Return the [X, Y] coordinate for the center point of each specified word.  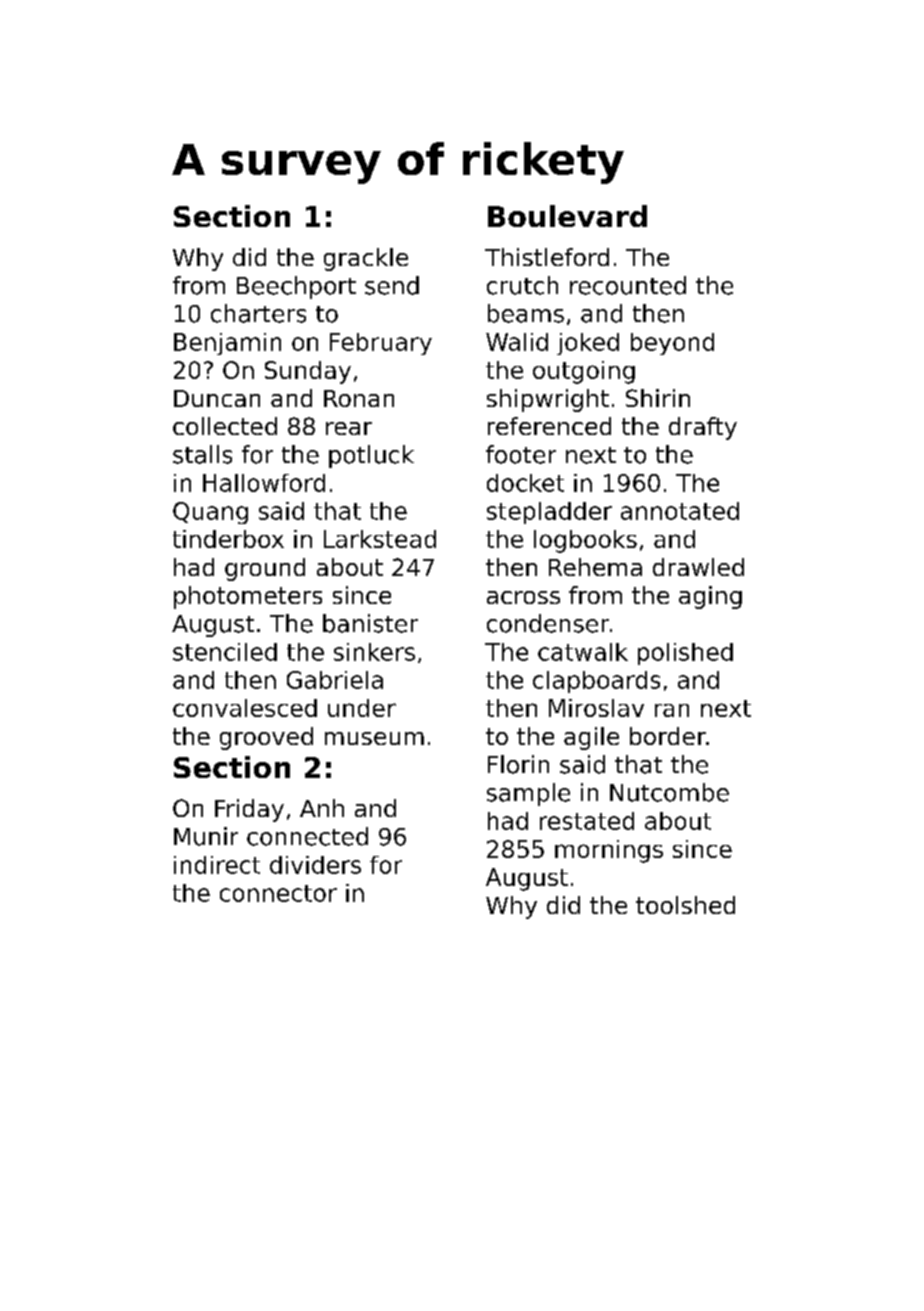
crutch [522, 285]
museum [374, 738]
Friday [249, 810]
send [392, 285]
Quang [210, 513]
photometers [248, 597]
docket [525, 483]
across [523, 597]
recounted [628, 285]
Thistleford [547, 257]
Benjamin [227, 344]
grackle [366, 259]
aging [710, 597]
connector [278, 893]
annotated [680, 511]
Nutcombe [669, 792]
